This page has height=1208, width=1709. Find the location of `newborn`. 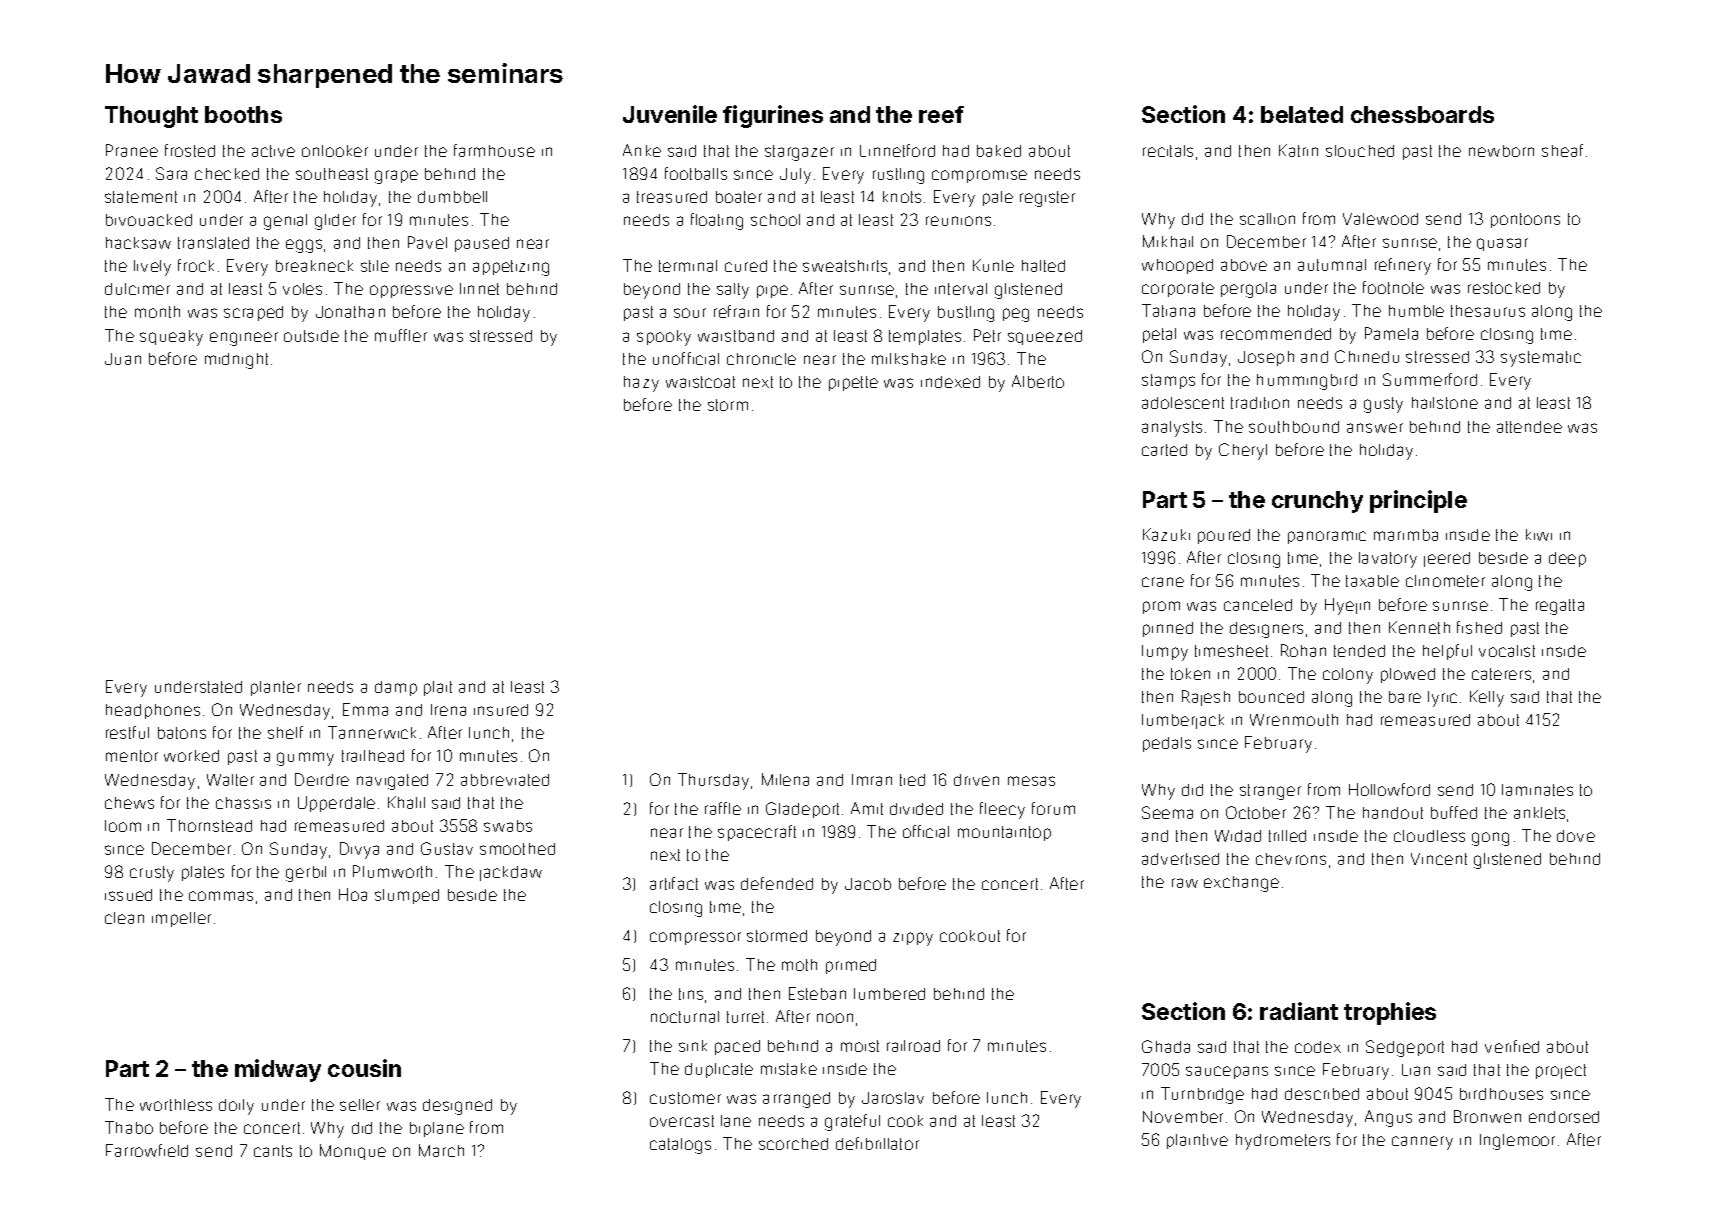

newborn is located at coordinates (1501, 151).
